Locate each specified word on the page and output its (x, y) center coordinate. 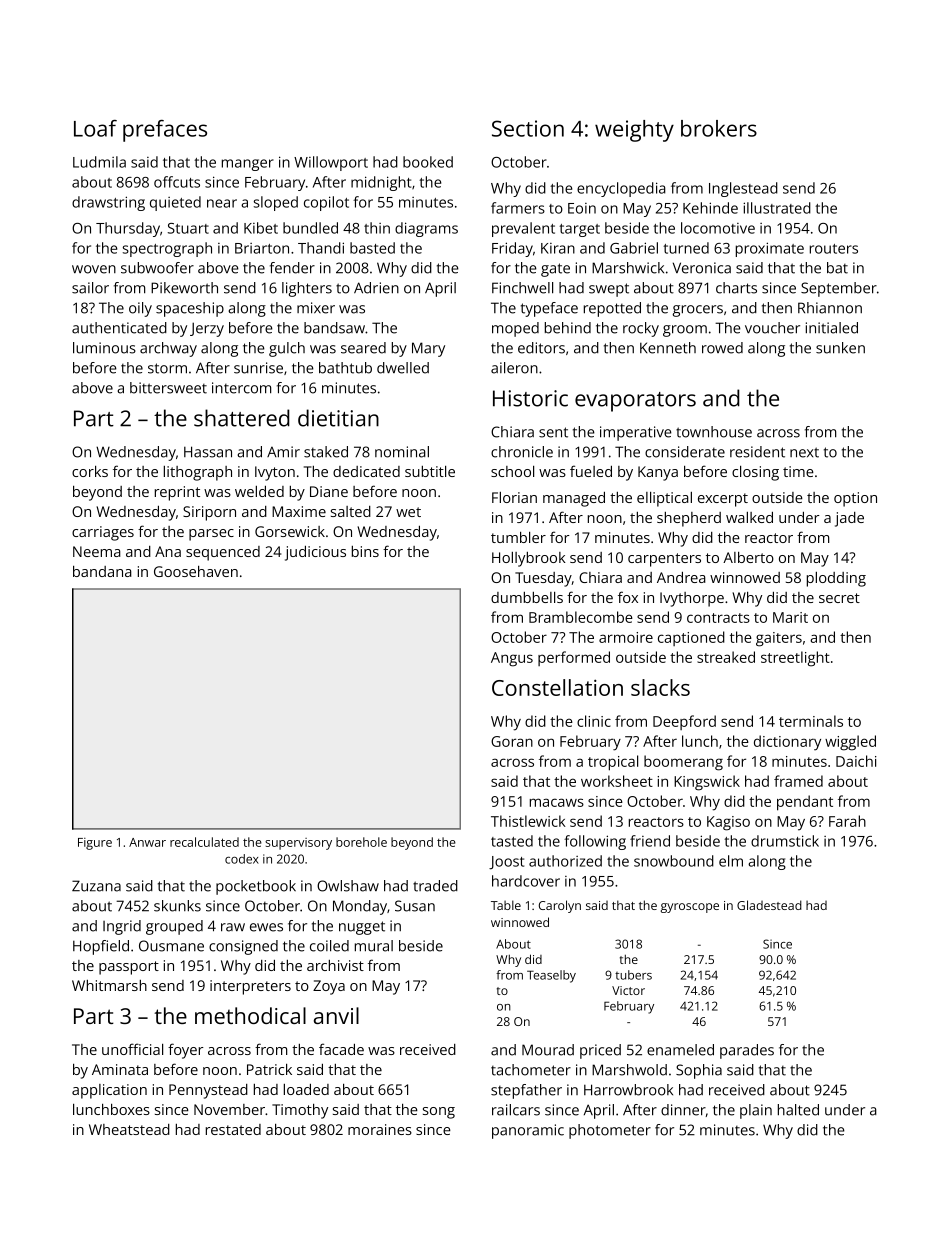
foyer (185, 1051)
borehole (361, 842)
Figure (95, 844)
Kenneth (668, 348)
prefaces (165, 131)
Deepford (684, 722)
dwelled (403, 368)
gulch (287, 349)
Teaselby (551, 976)
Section (528, 128)
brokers (719, 128)
